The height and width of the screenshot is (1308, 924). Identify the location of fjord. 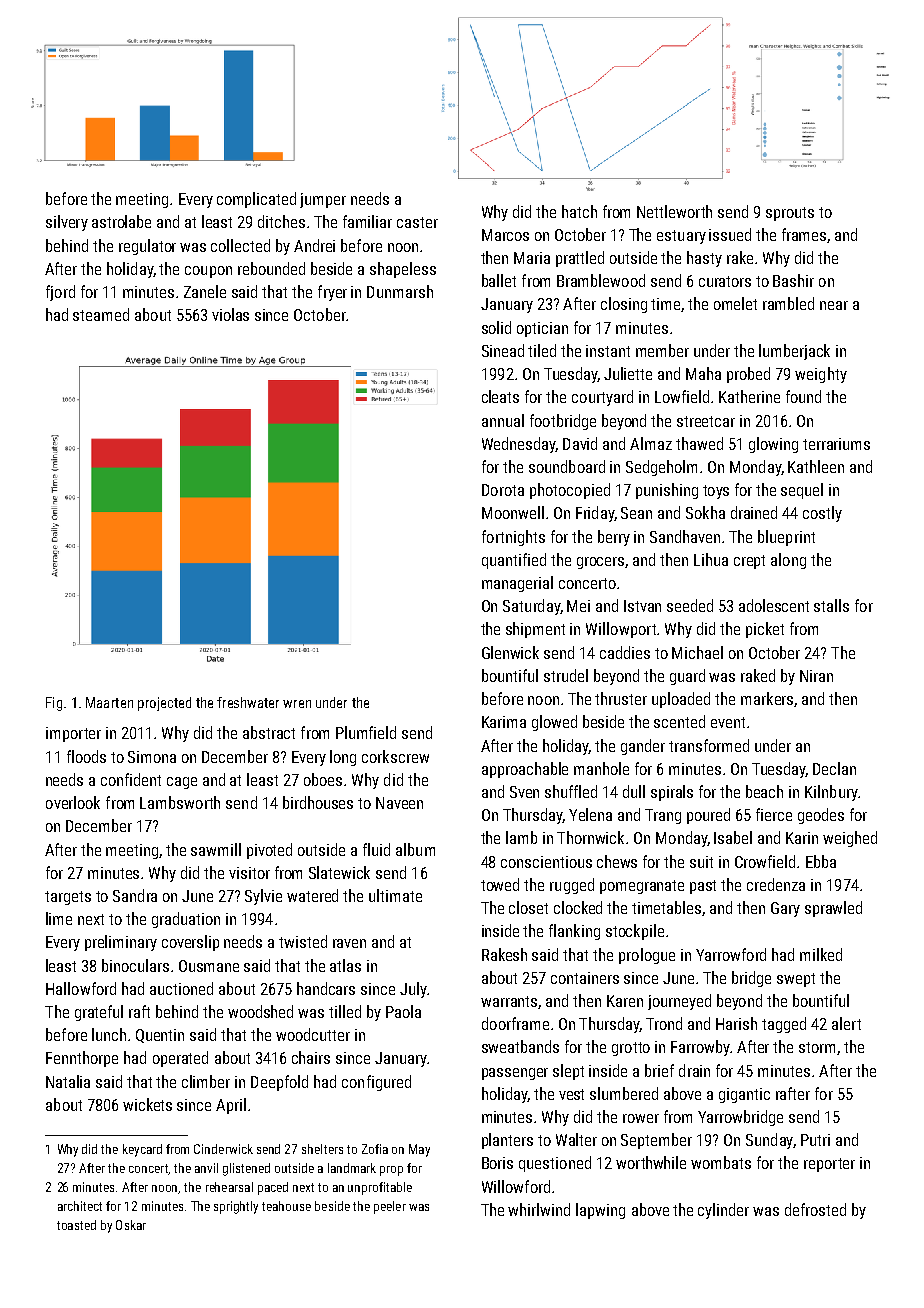
(60, 293).
